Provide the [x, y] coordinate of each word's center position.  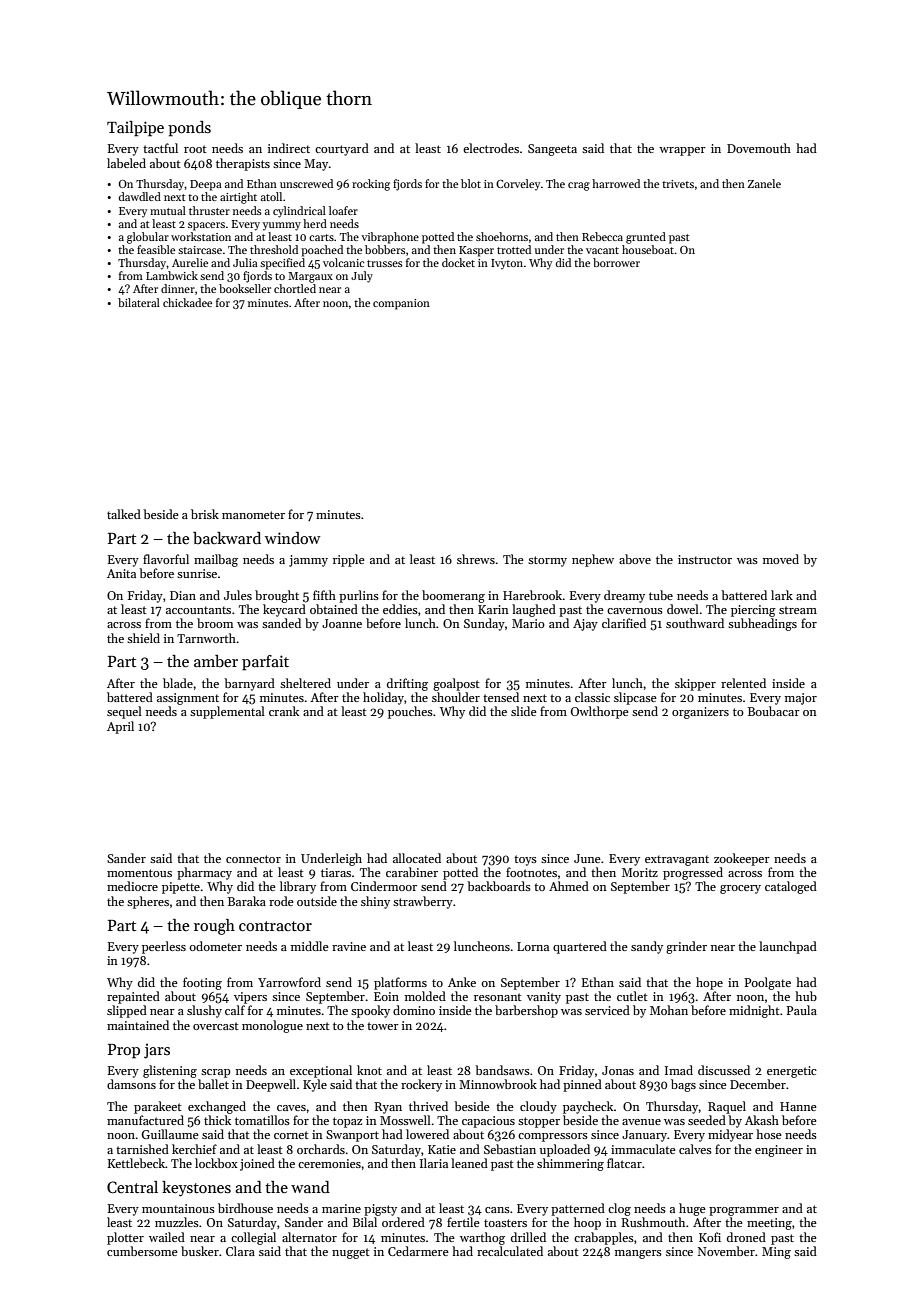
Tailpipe [135, 129]
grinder [686, 947]
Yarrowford [289, 982]
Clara [240, 1251]
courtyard [342, 149]
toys [525, 860]
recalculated [510, 1251]
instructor [705, 559]
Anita [121, 573]
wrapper [682, 151]
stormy [547, 561]
